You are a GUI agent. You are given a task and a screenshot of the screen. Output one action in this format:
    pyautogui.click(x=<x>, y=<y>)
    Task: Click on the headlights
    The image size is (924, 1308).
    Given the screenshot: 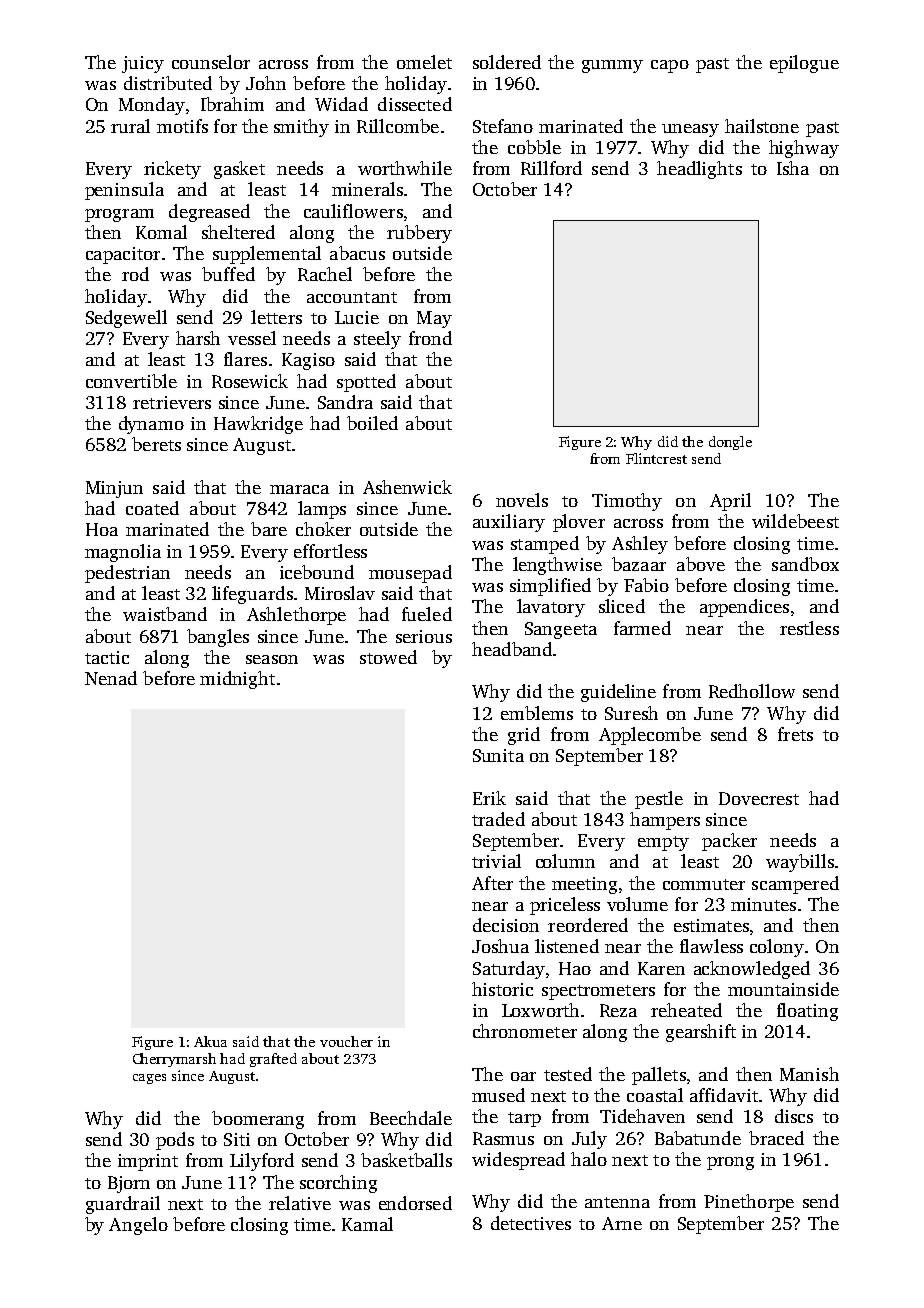 What is the action you would take?
    pyautogui.click(x=699, y=170)
